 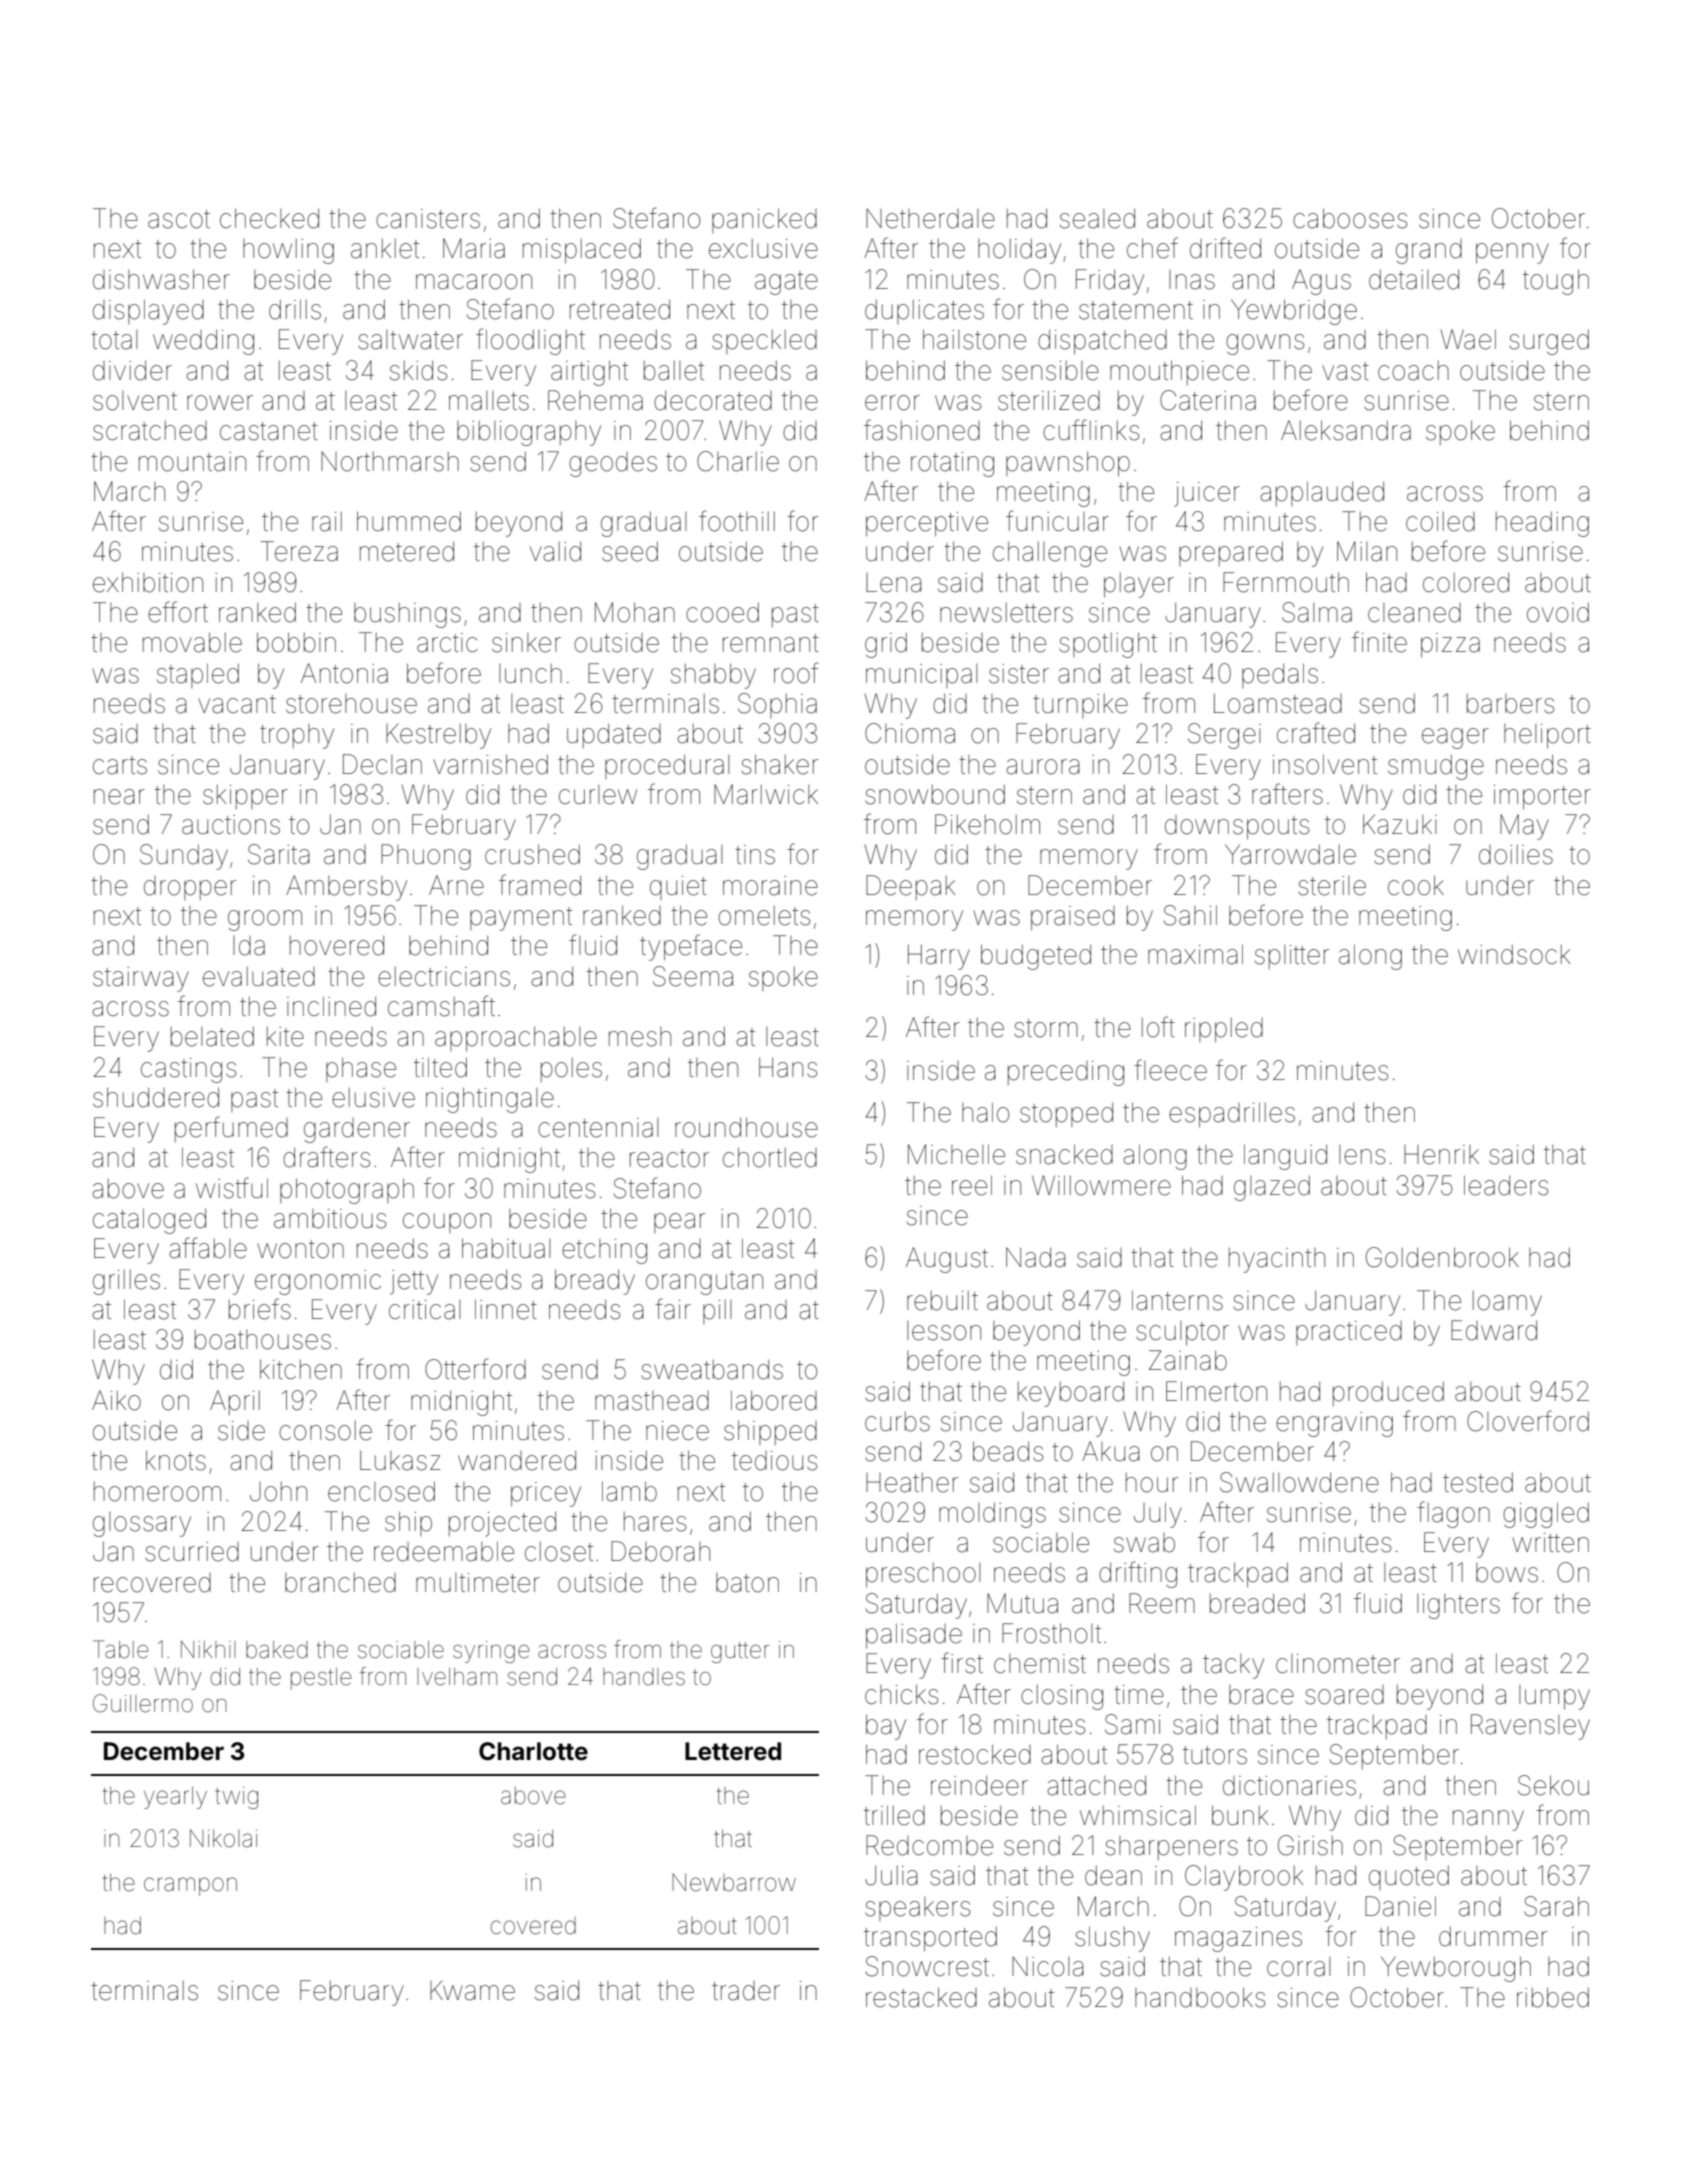 I want to click on languid, so click(x=1285, y=1157).
